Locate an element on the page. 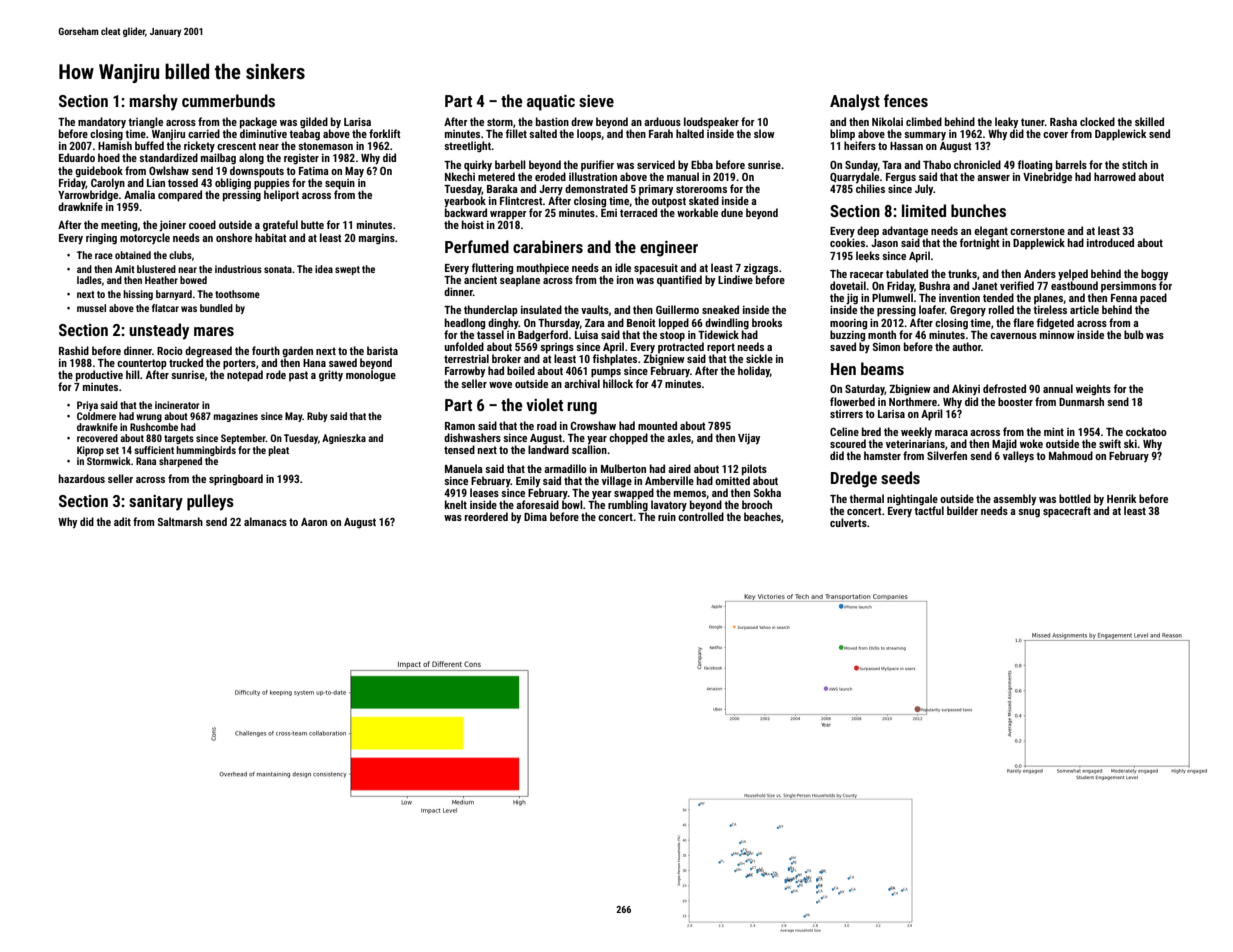  stonemason is located at coordinates (325, 146).
